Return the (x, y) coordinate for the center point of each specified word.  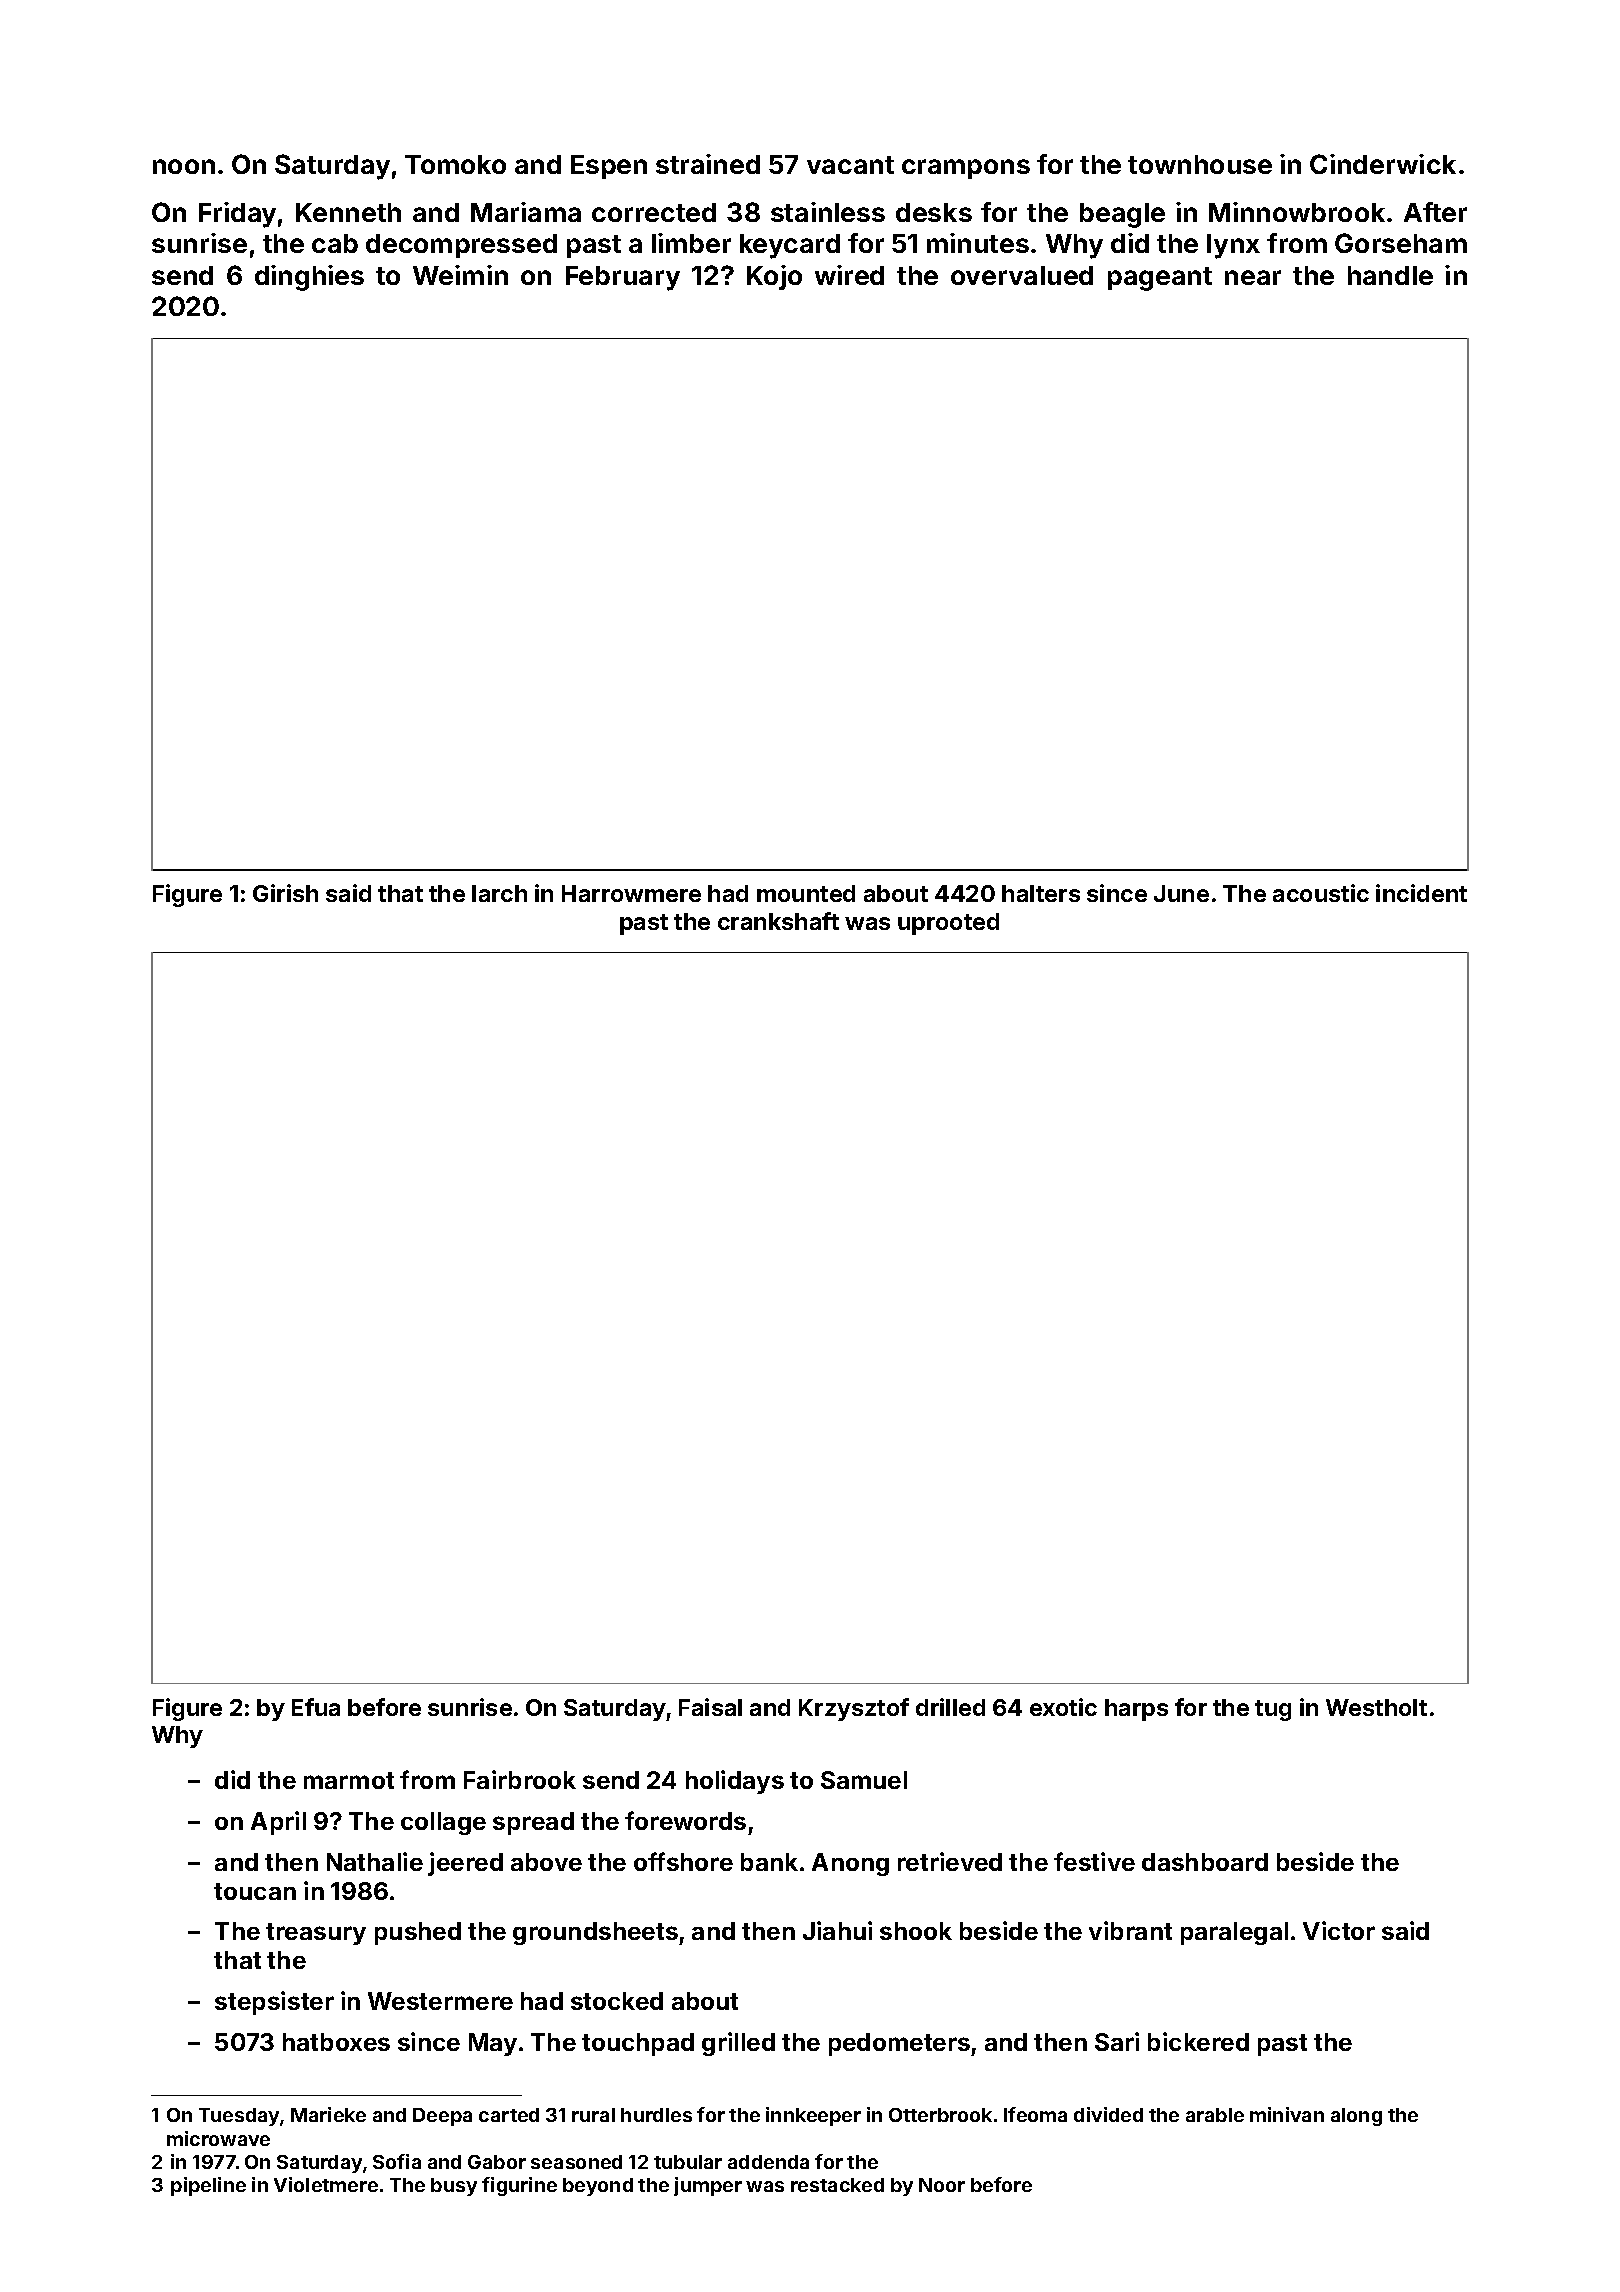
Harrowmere (631, 893)
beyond (598, 2187)
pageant (1160, 279)
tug (1273, 1710)
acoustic (1321, 893)
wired (849, 275)
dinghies (309, 278)
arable (1215, 2115)
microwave (218, 2138)
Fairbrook (520, 1779)
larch (499, 893)
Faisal (710, 1707)
